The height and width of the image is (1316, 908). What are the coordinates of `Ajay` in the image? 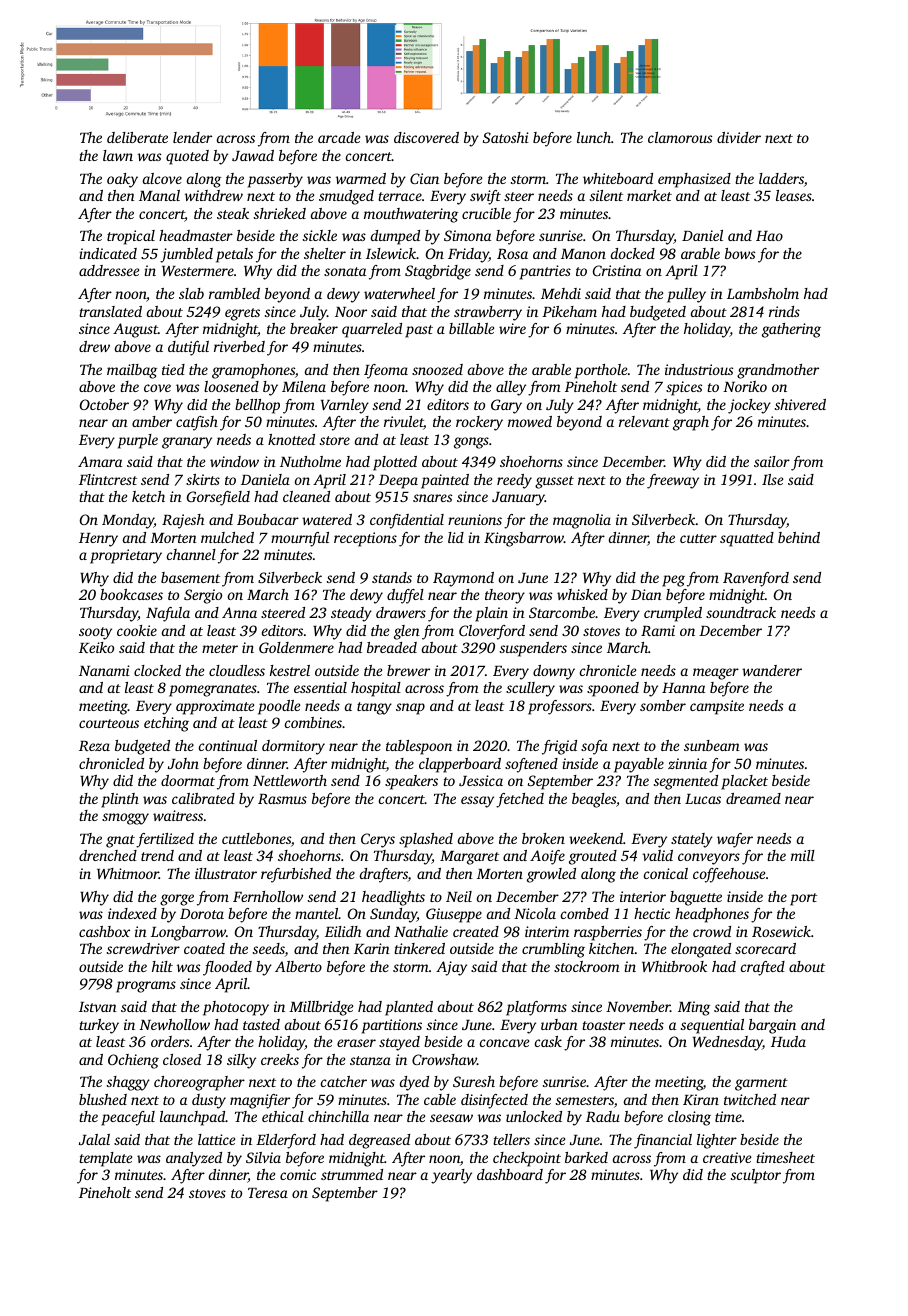 It's located at (451, 968).
